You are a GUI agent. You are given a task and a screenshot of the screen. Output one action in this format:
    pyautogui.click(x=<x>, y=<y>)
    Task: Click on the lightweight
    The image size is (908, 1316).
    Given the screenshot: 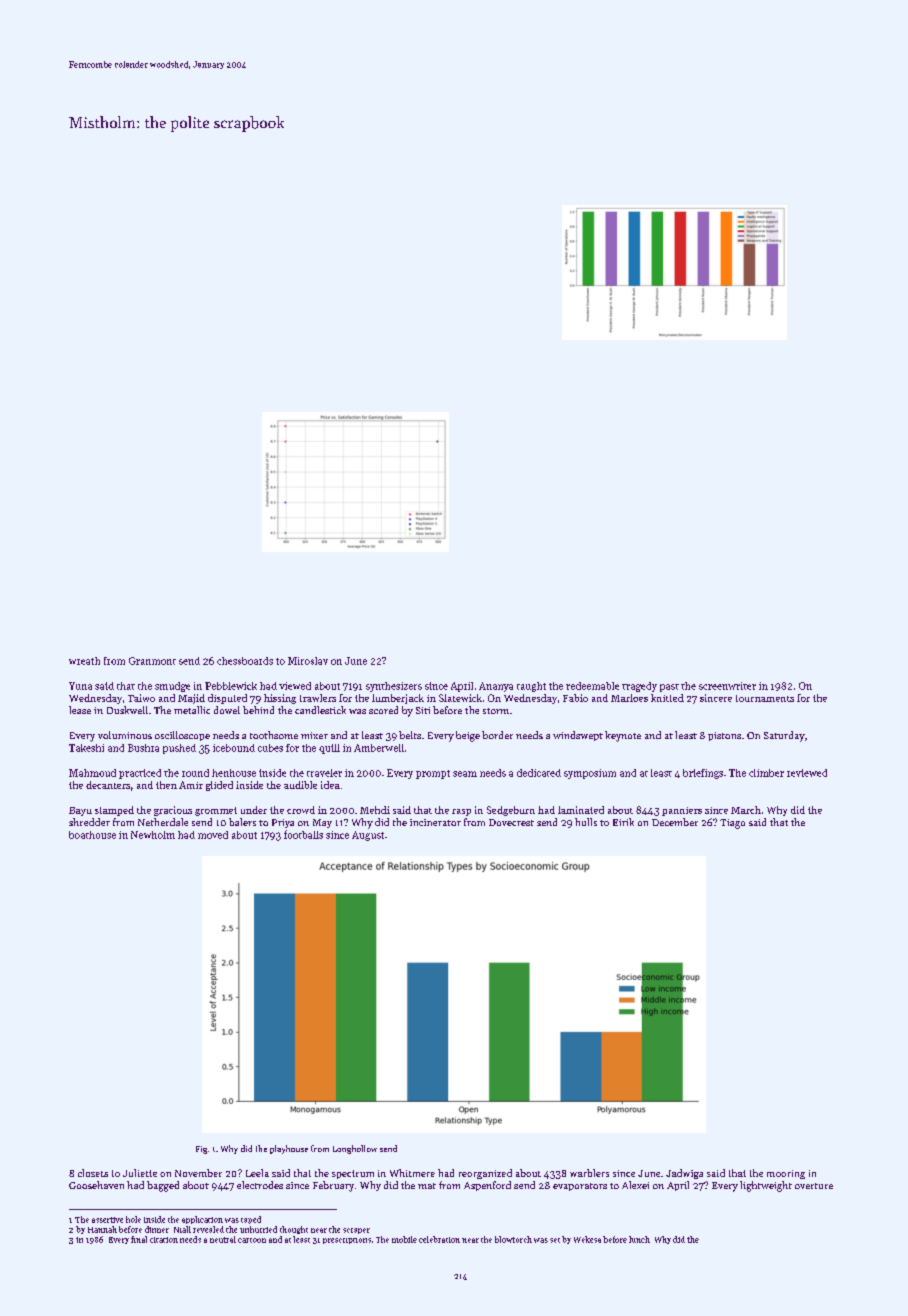 What is the action you would take?
    pyautogui.click(x=766, y=1186)
